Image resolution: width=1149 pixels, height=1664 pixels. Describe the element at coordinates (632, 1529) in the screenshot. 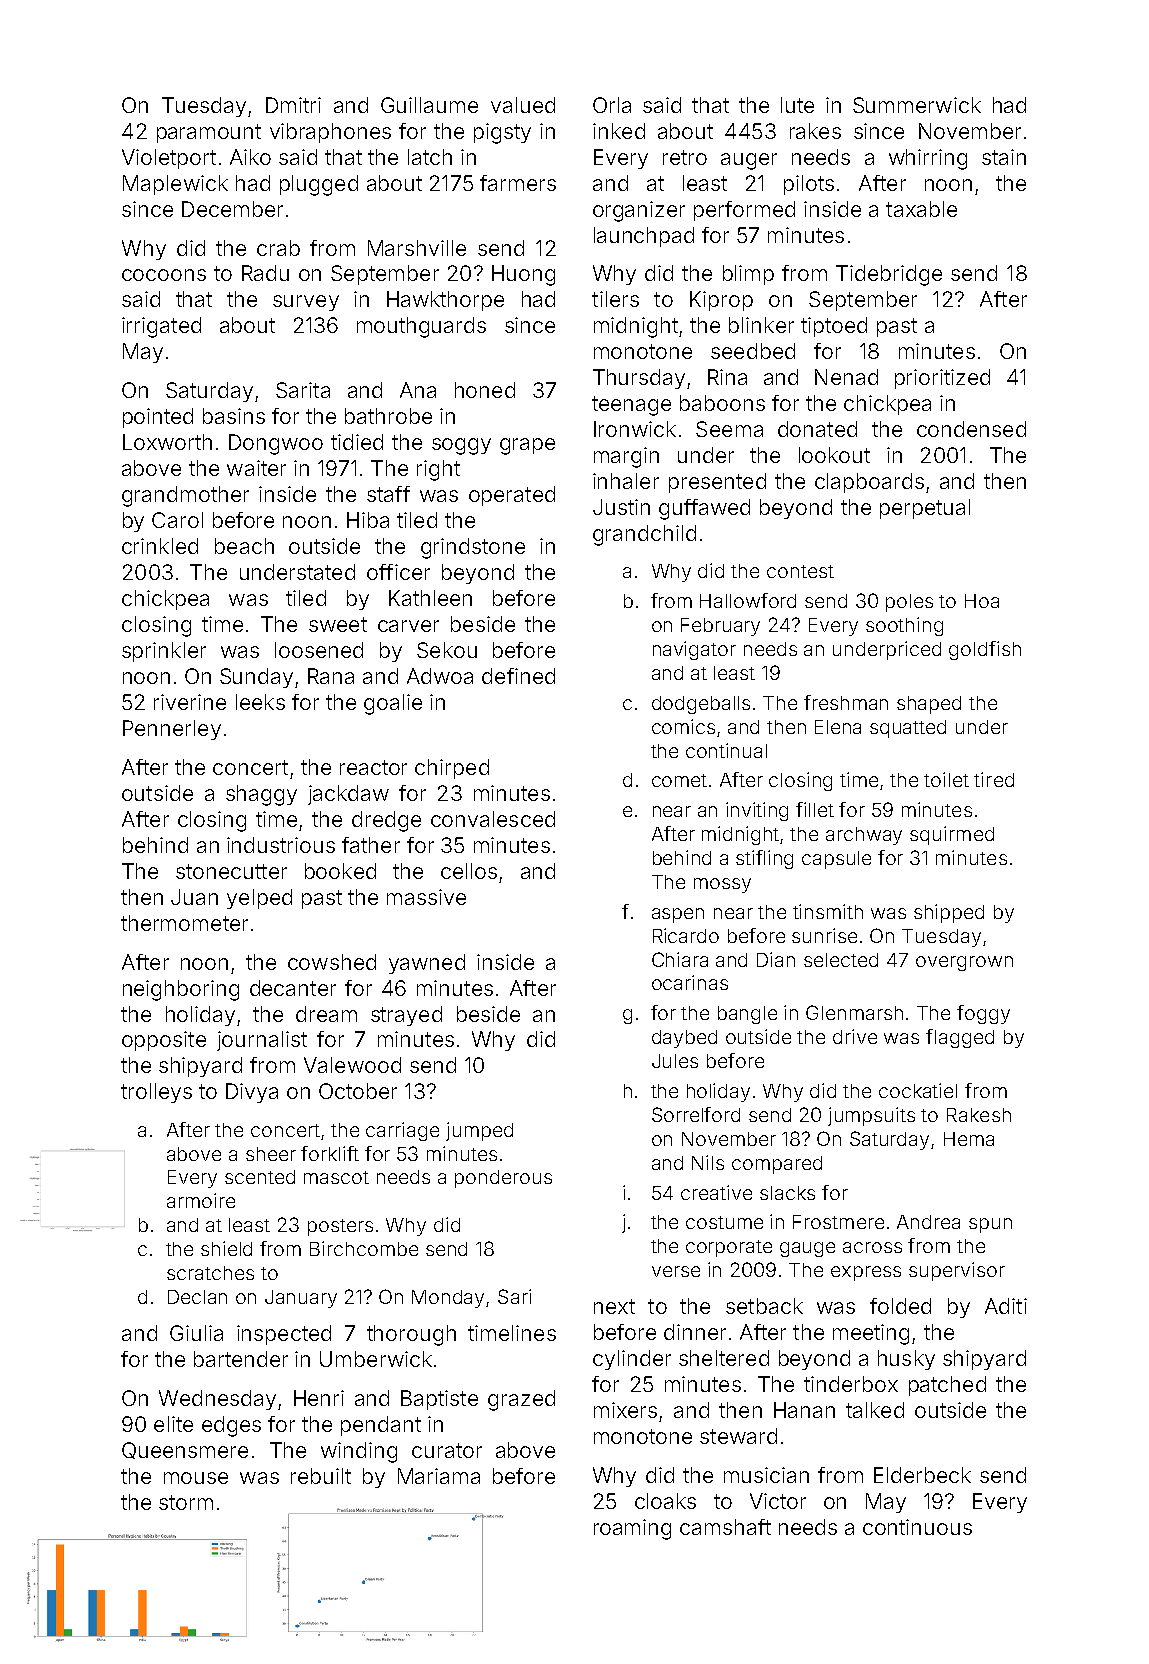

I see `roaming` at that location.
